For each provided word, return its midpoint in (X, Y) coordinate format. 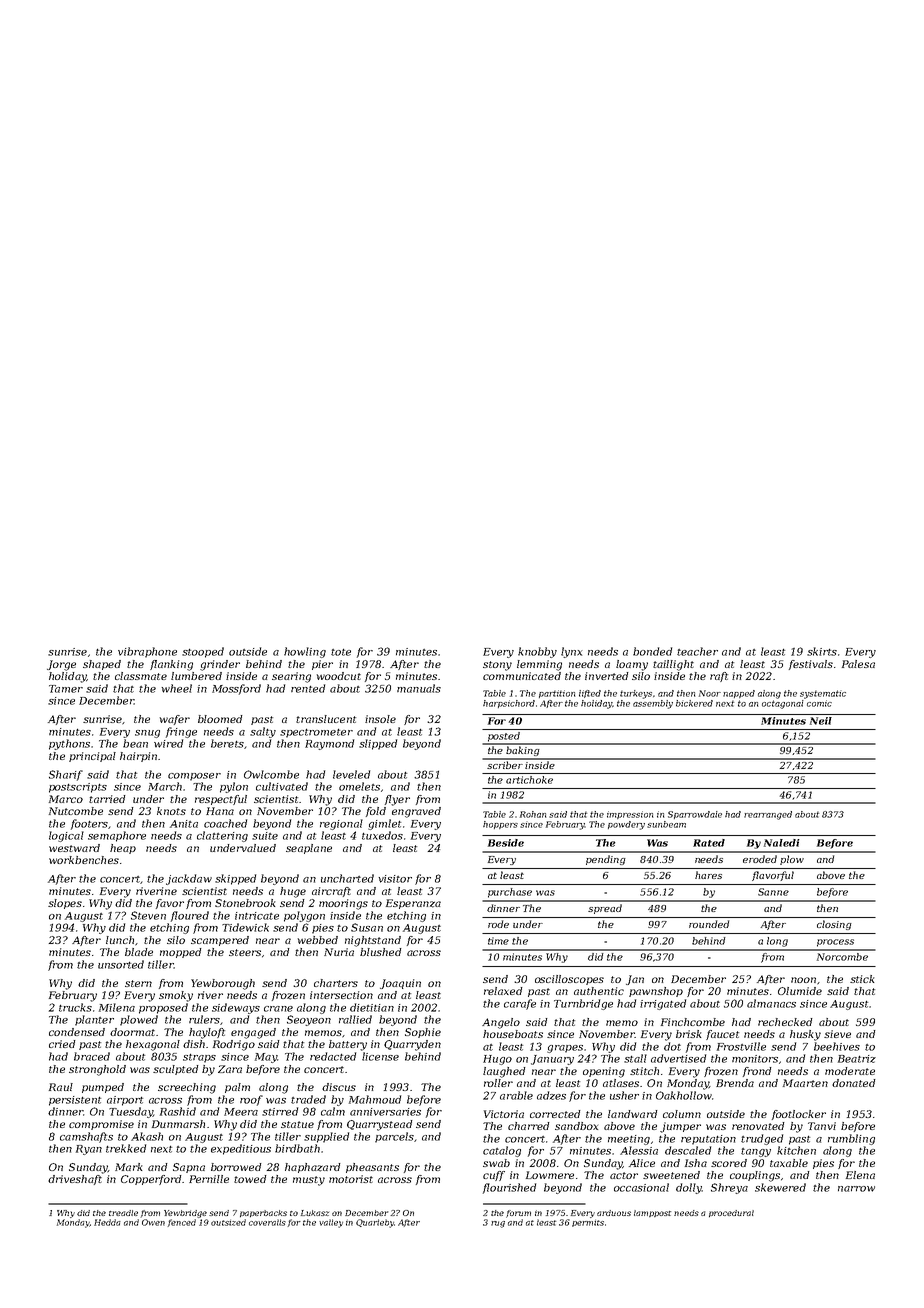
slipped (378, 744)
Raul (61, 1087)
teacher (697, 651)
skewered (780, 1187)
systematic (823, 694)
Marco (66, 799)
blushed (381, 952)
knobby (537, 652)
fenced (181, 1223)
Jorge (61, 665)
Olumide (800, 991)
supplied (326, 1137)
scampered (220, 941)
